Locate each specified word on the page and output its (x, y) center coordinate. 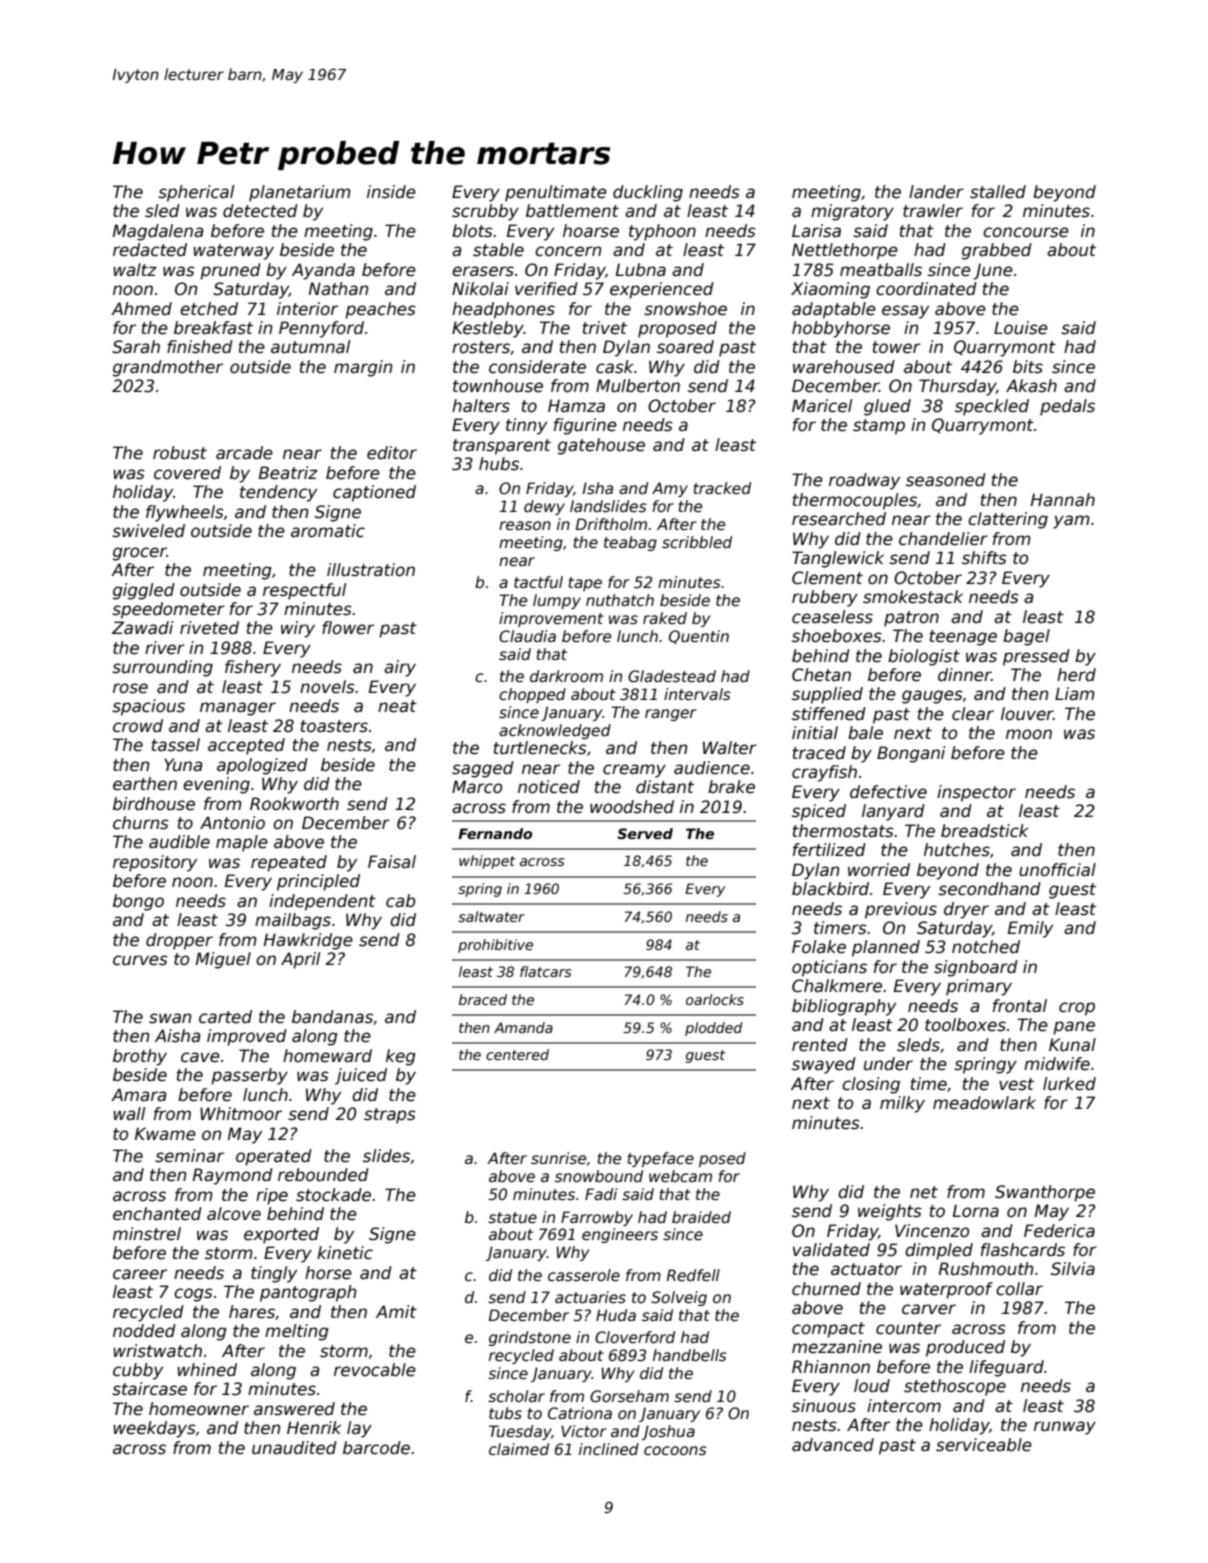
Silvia (1073, 1269)
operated (274, 1157)
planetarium (300, 193)
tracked (722, 488)
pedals (1067, 407)
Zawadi (142, 628)
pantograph (308, 1293)
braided (701, 1217)
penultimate (556, 193)
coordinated (926, 289)
